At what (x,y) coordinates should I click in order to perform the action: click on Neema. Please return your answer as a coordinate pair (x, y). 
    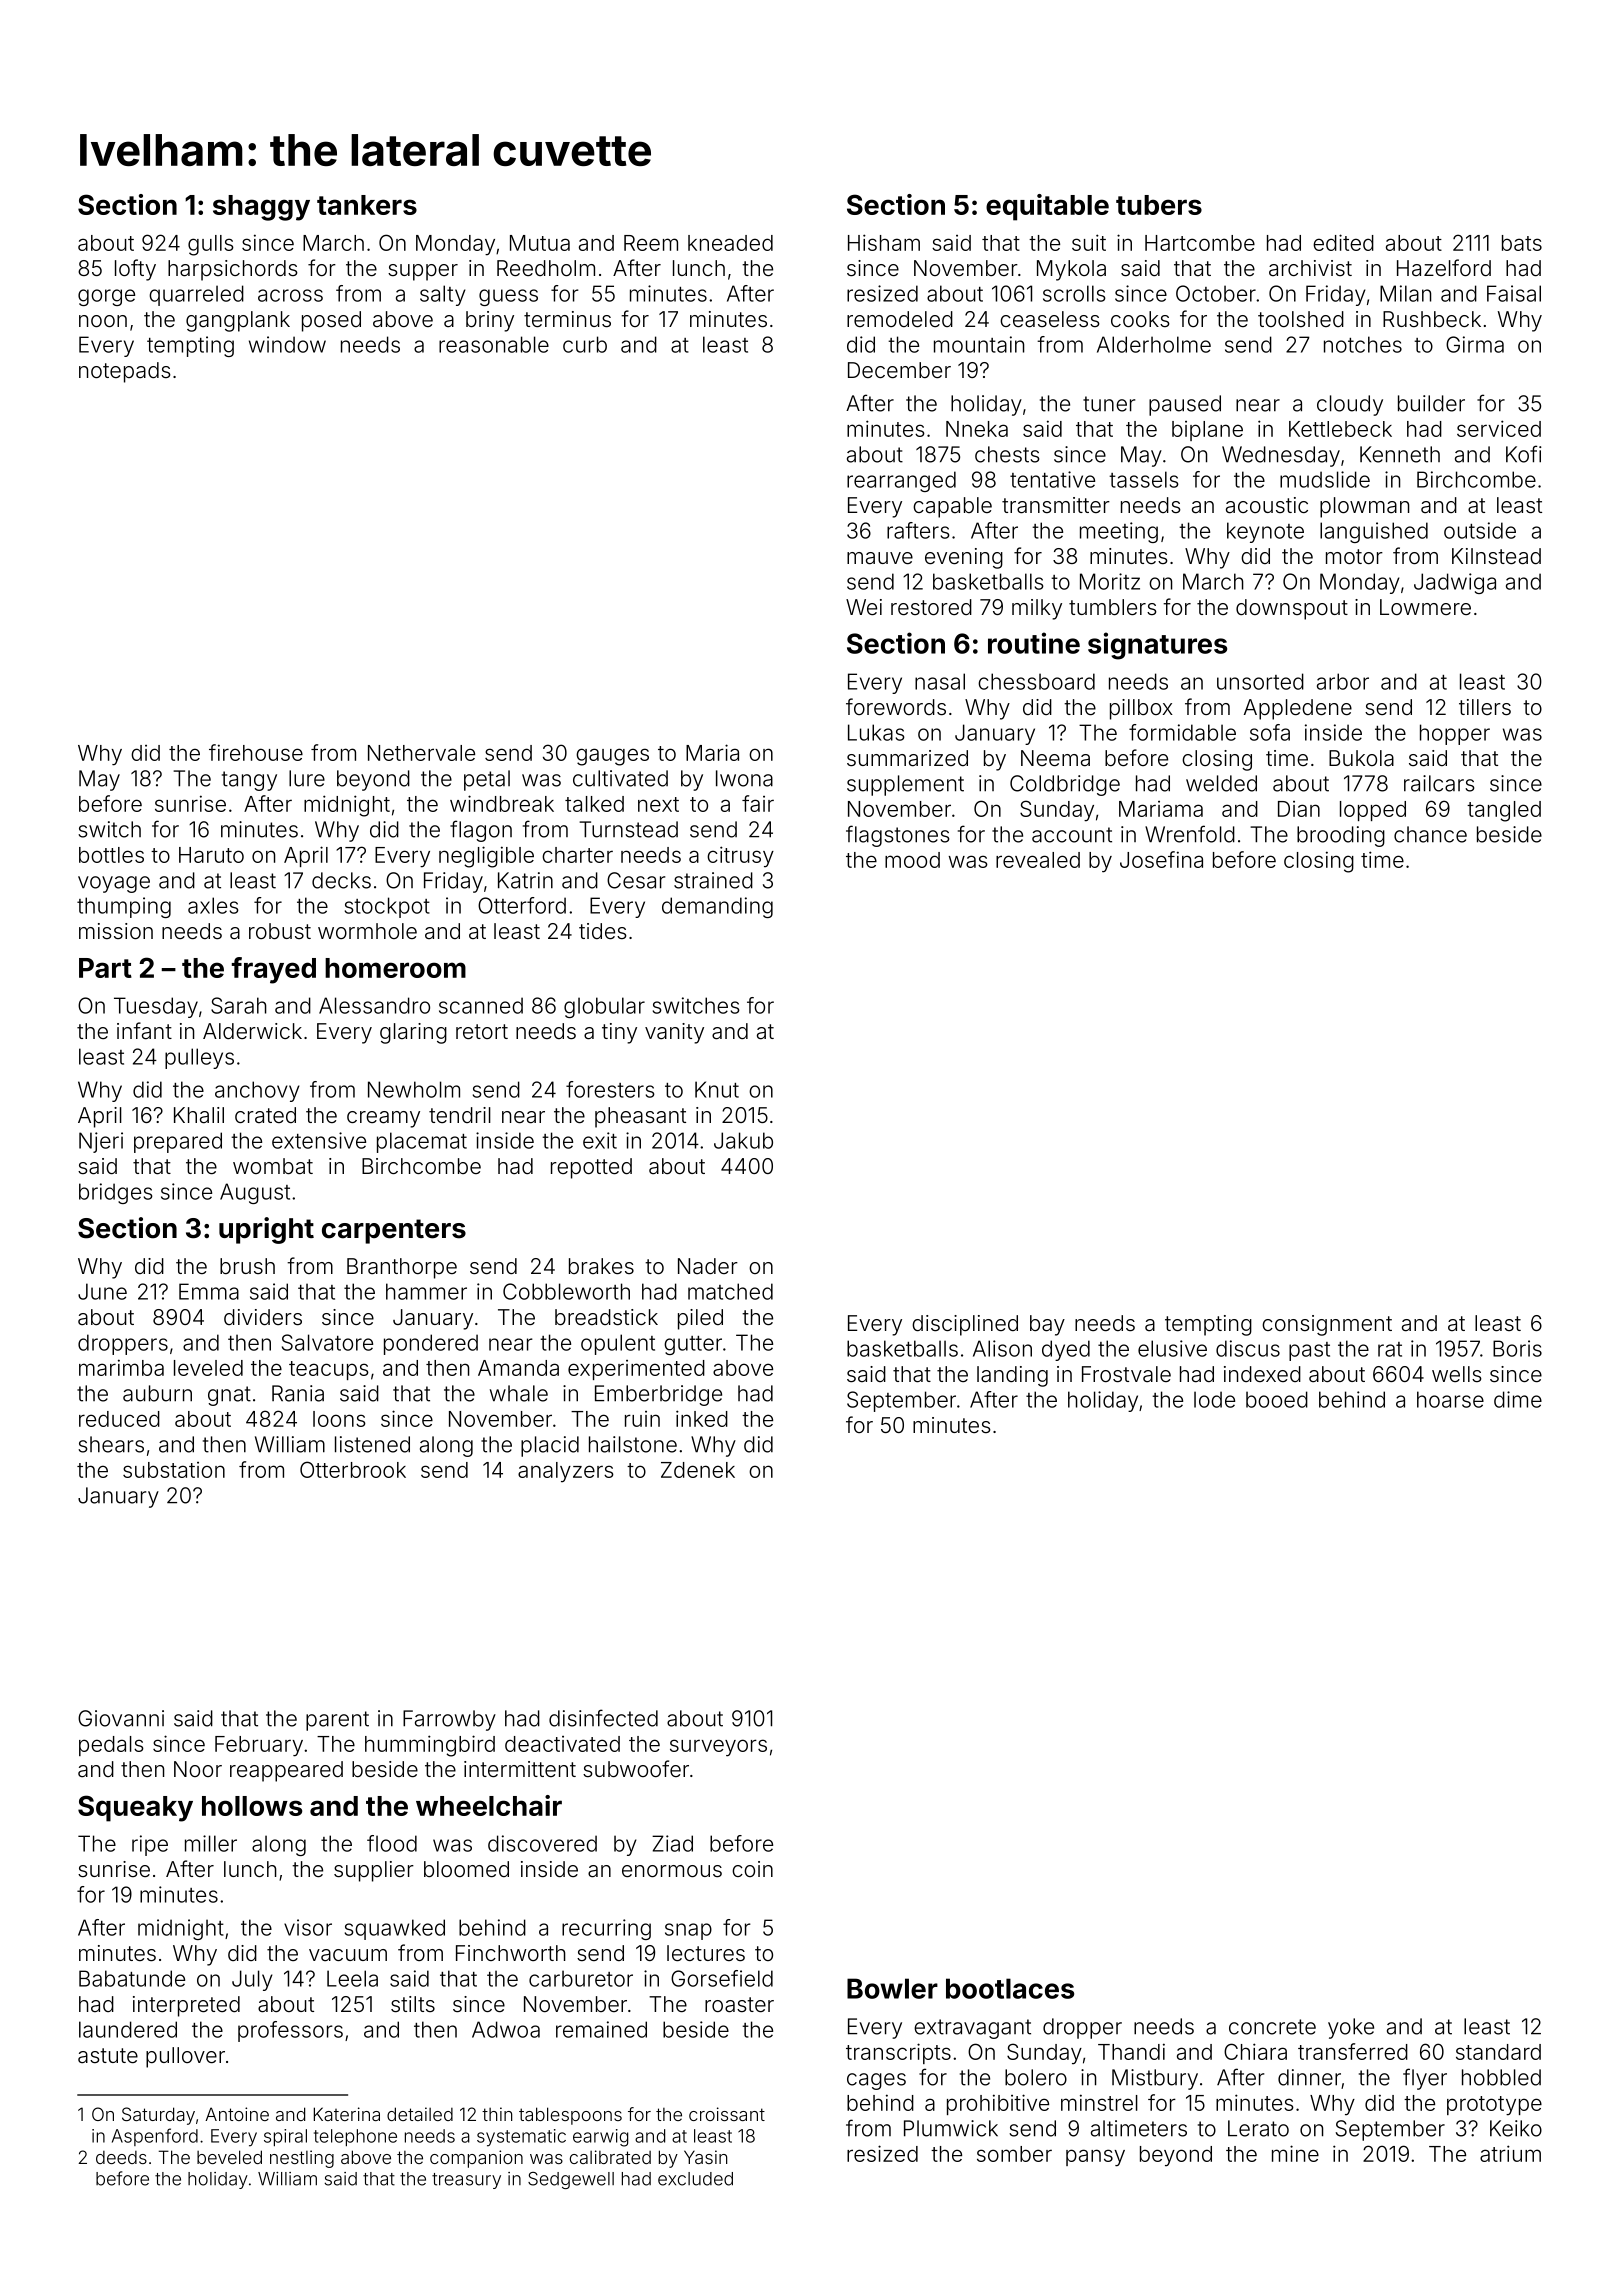
    Looking at the image, I should click on (1055, 758).
